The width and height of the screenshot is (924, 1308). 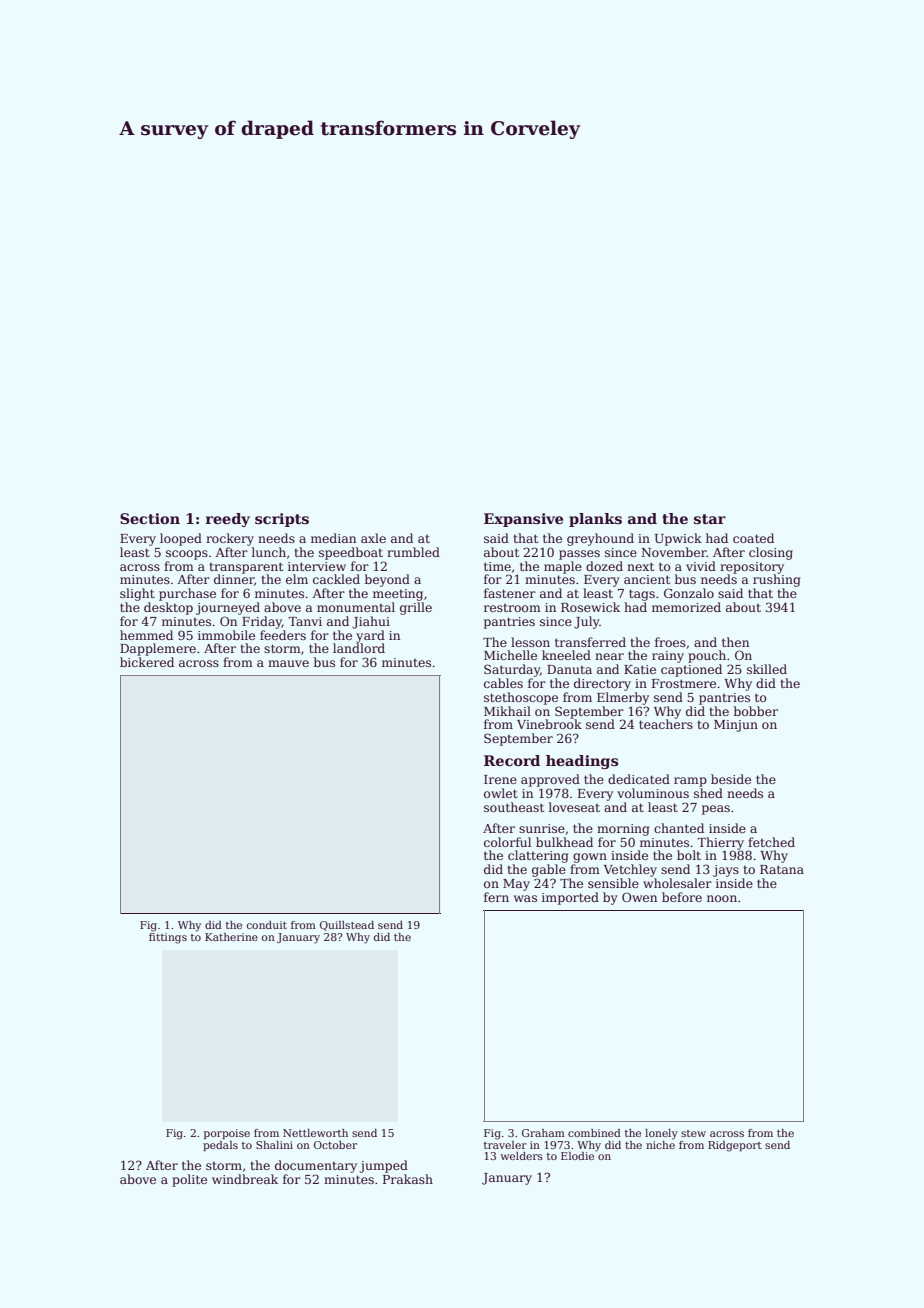 I want to click on skilled, so click(x=767, y=669).
